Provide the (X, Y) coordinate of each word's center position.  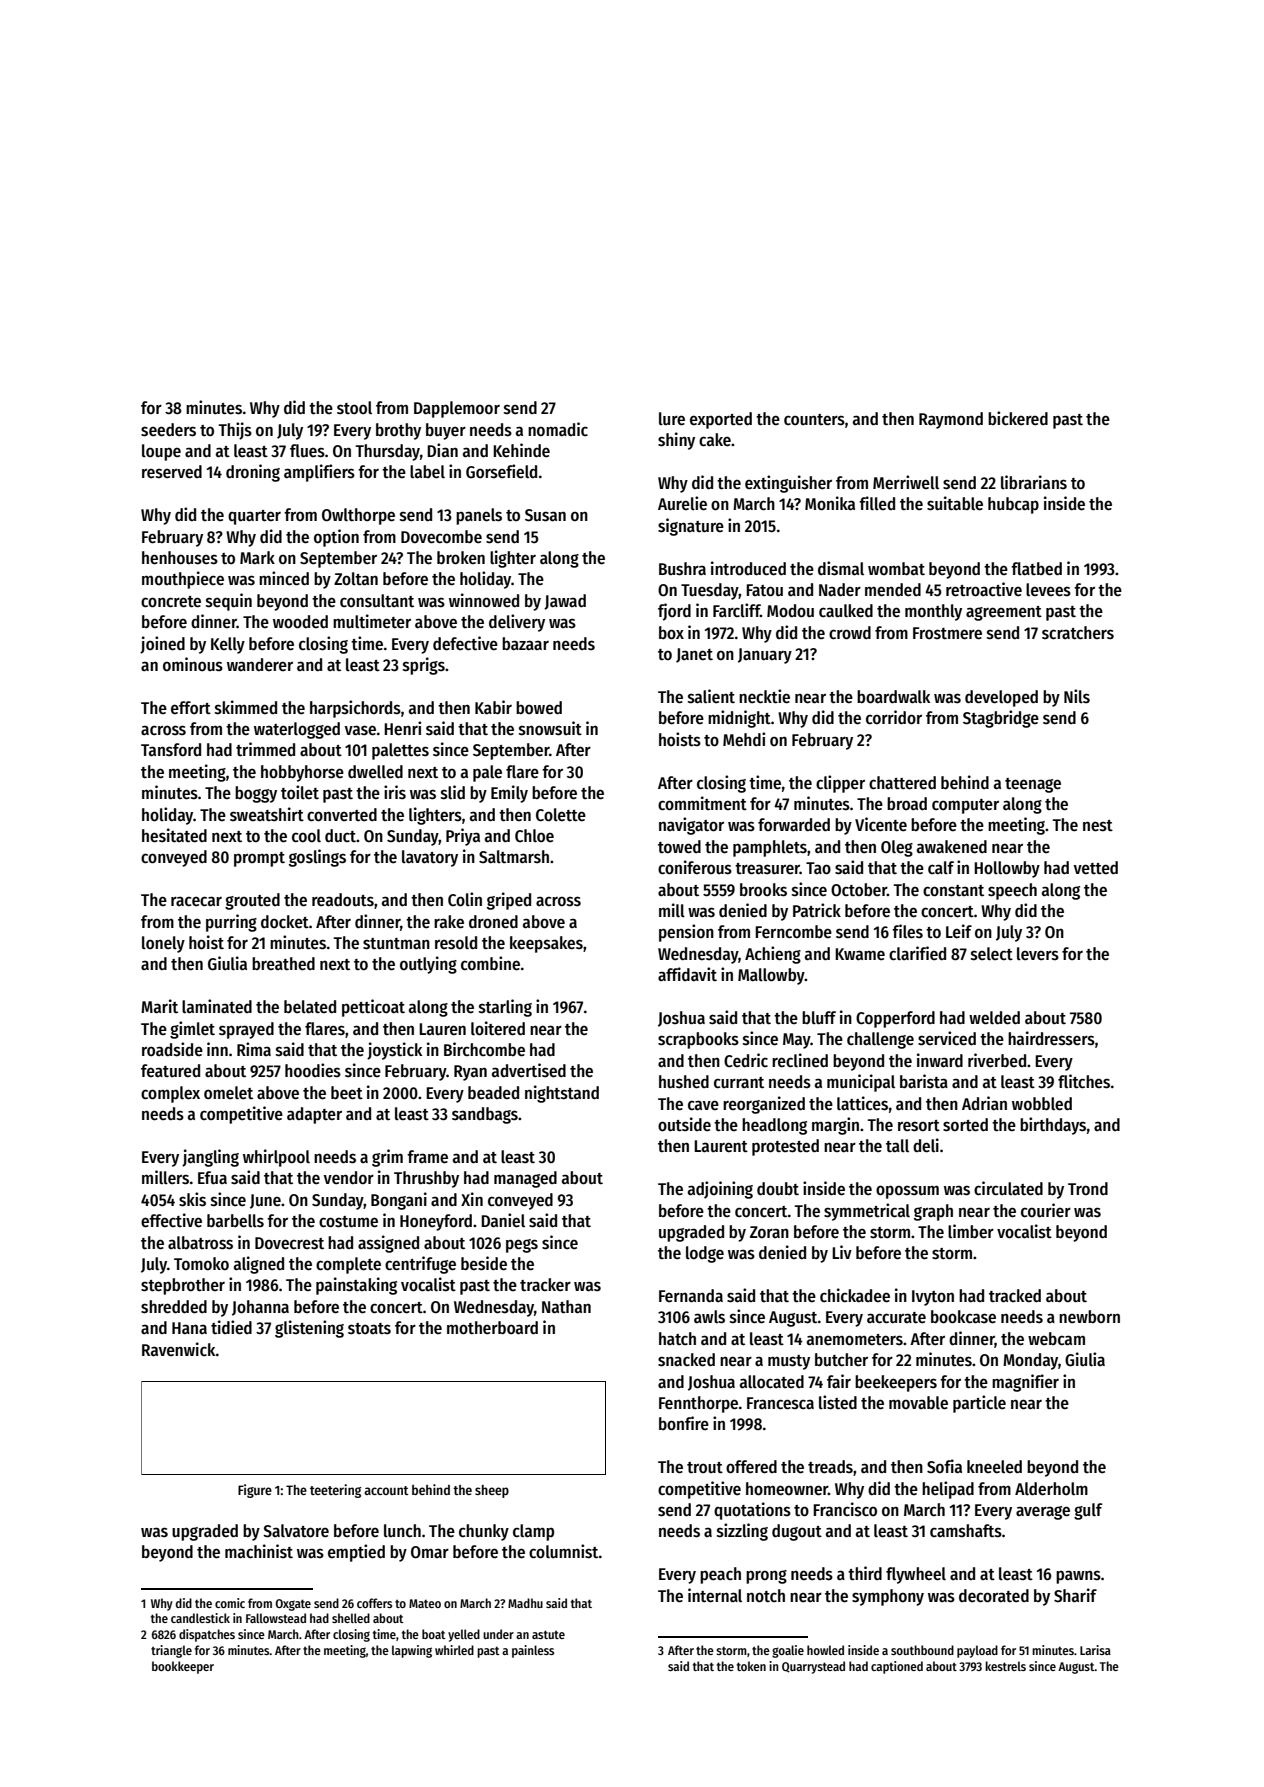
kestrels (1005, 1666)
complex (170, 1094)
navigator (691, 826)
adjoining (720, 1190)
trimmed (265, 749)
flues (307, 451)
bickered (1018, 418)
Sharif (1075, 1595)
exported (721, 420)
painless (533, 1651)
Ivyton (933, 1298)
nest (1098, 826)
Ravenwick (179, 1349)
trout (705, 1468)
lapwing (412, 1651)
